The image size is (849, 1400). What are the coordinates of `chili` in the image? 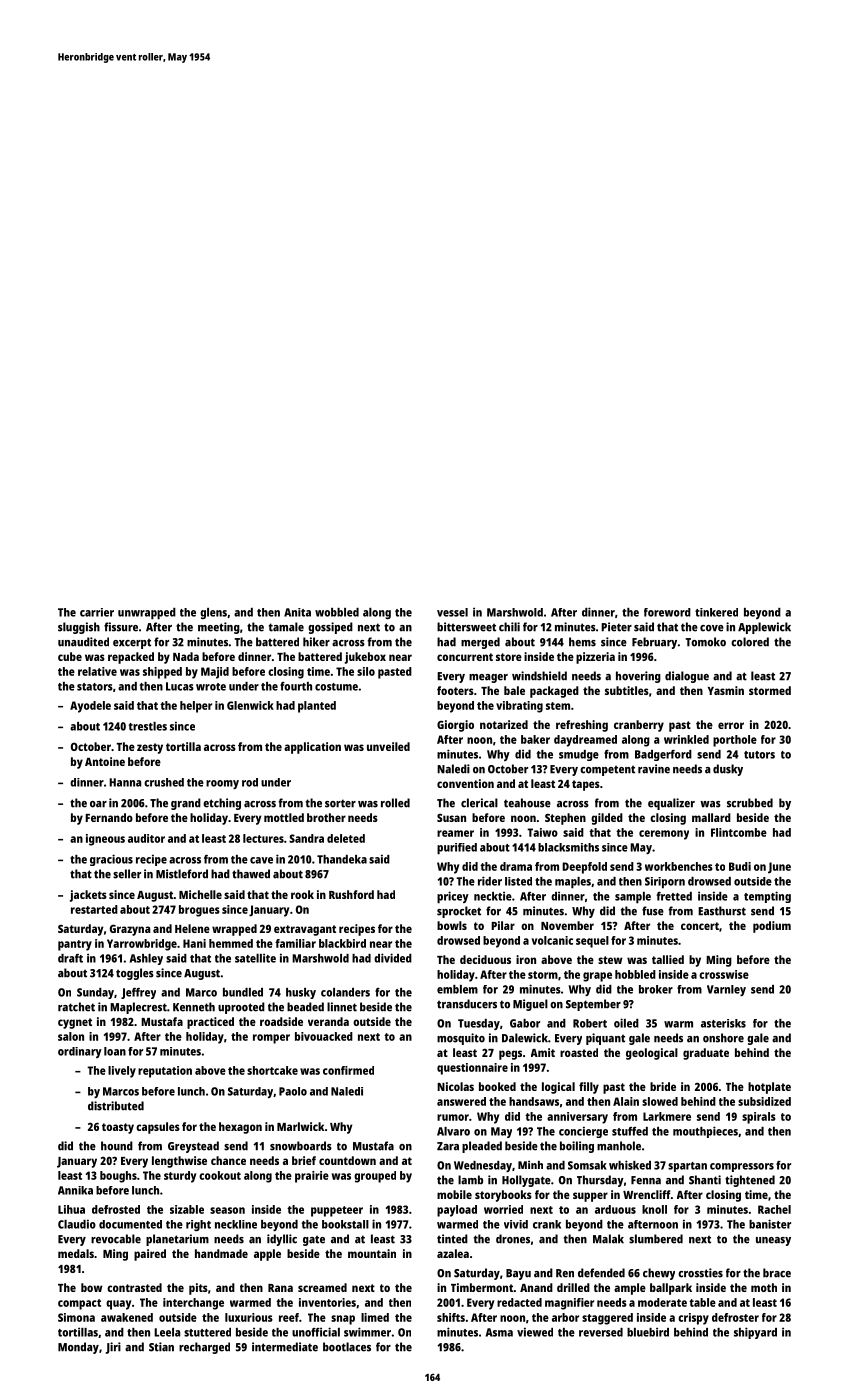 It's located at (509, 627).
